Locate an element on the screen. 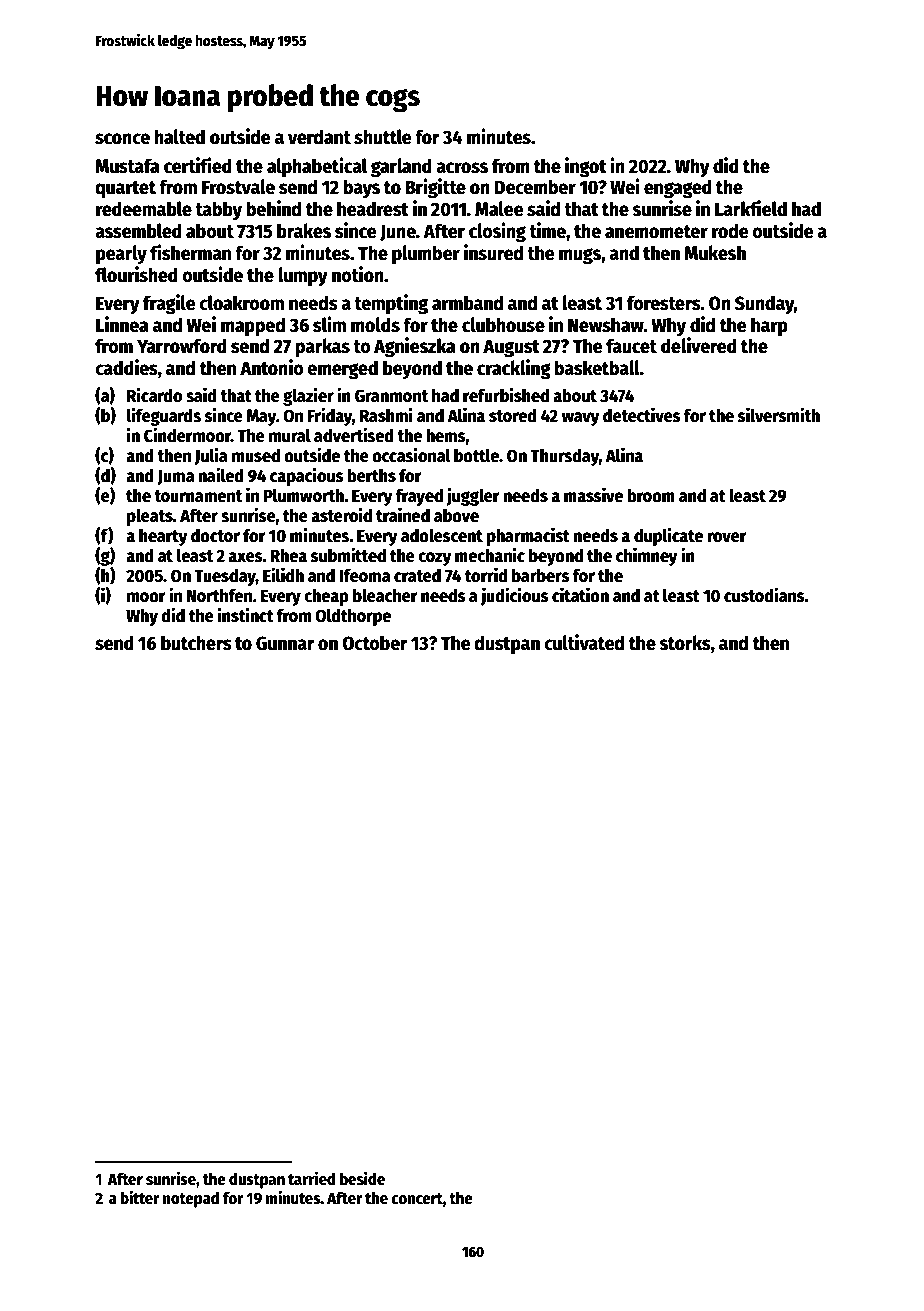 This screenshot has width=924, height=1311. across is located at coordinates (462, 168).
